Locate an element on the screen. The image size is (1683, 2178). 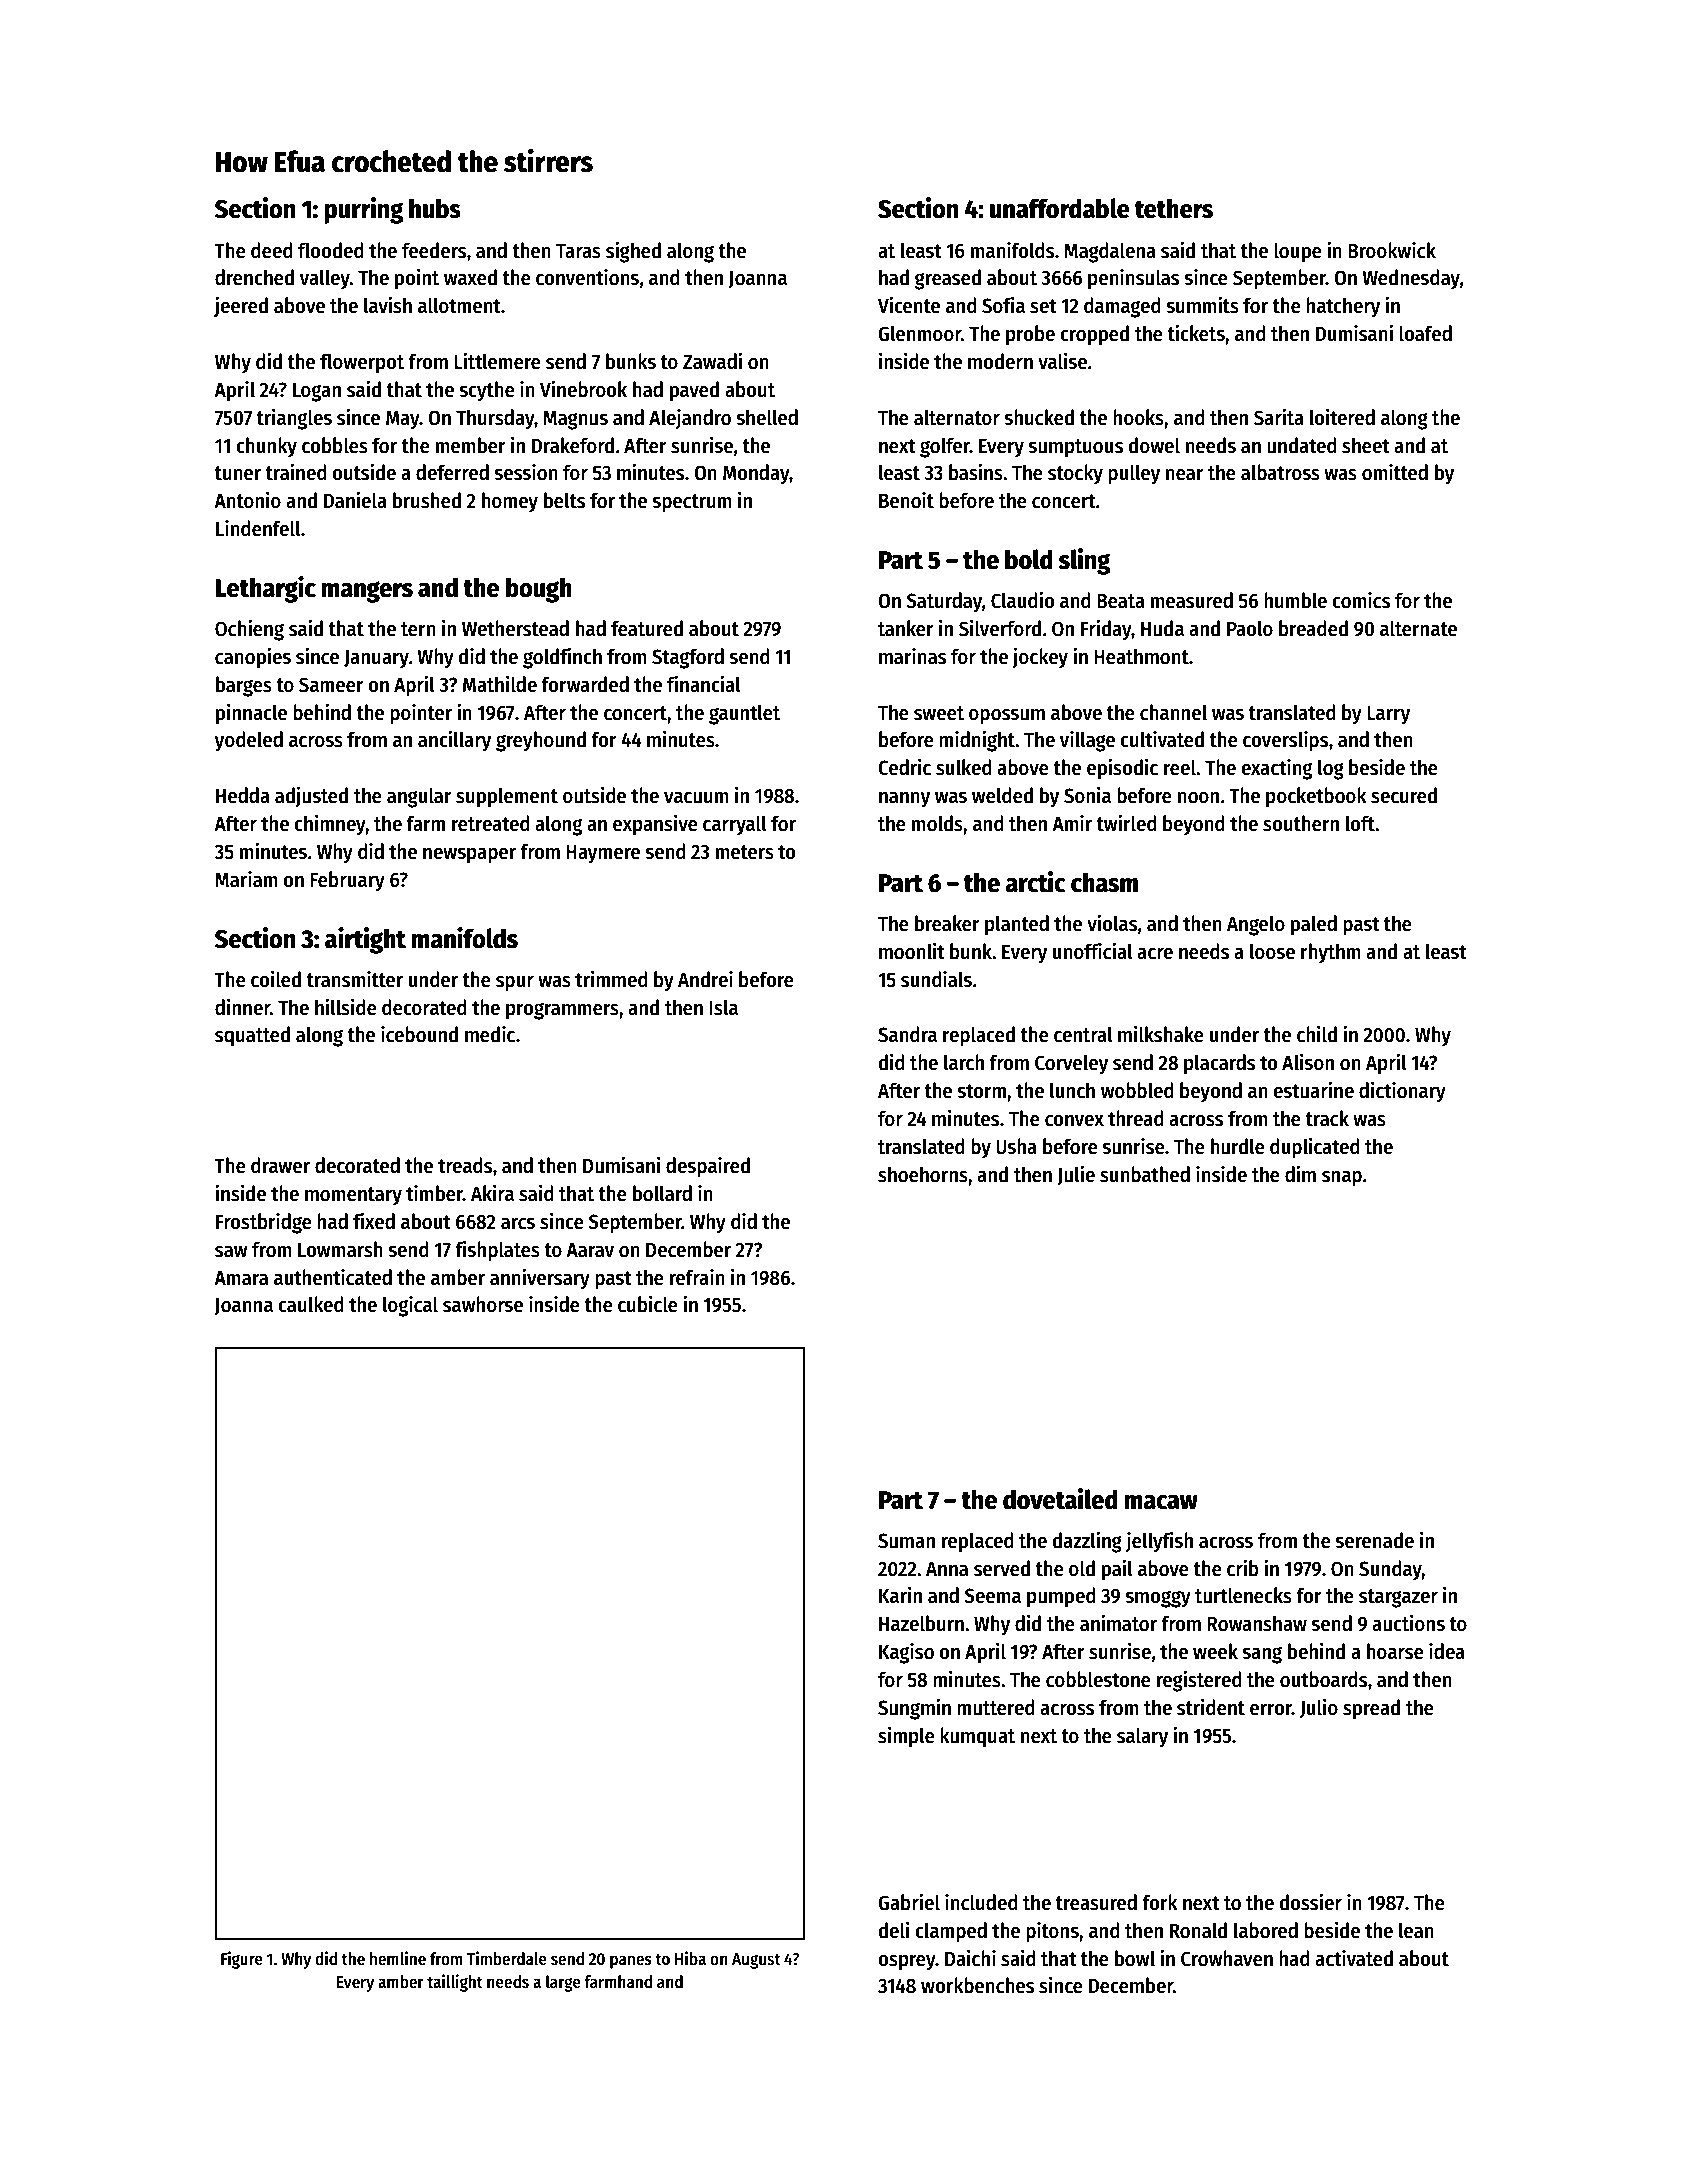
shucked is located at coordinates (1039, 417).
